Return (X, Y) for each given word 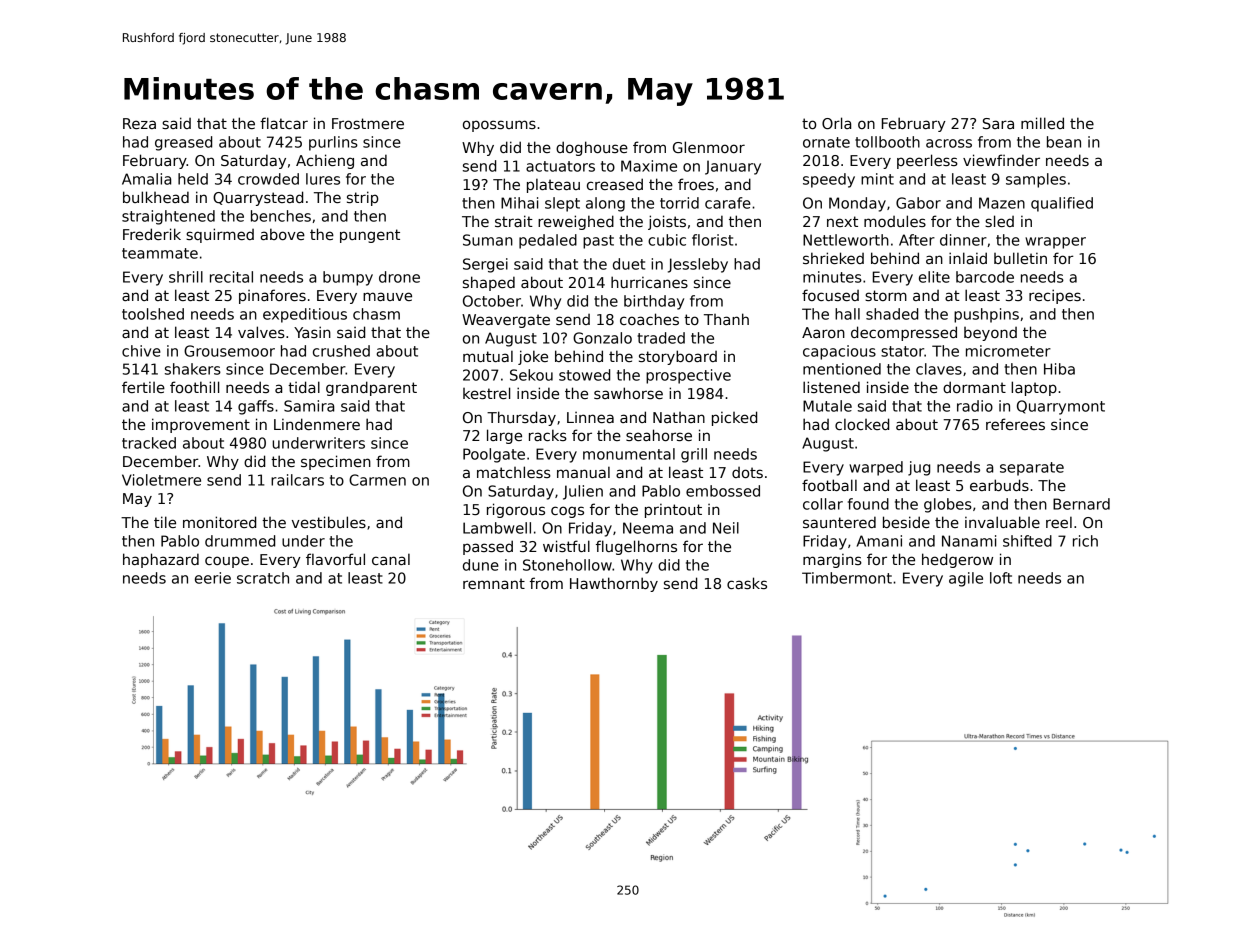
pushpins (986, 315)
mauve (387, 296)
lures (323, 179)
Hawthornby (614, 584)
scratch (263, 578)
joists (667, 222)
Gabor (918, 203)
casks (747, 583)
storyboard (678, 357)
